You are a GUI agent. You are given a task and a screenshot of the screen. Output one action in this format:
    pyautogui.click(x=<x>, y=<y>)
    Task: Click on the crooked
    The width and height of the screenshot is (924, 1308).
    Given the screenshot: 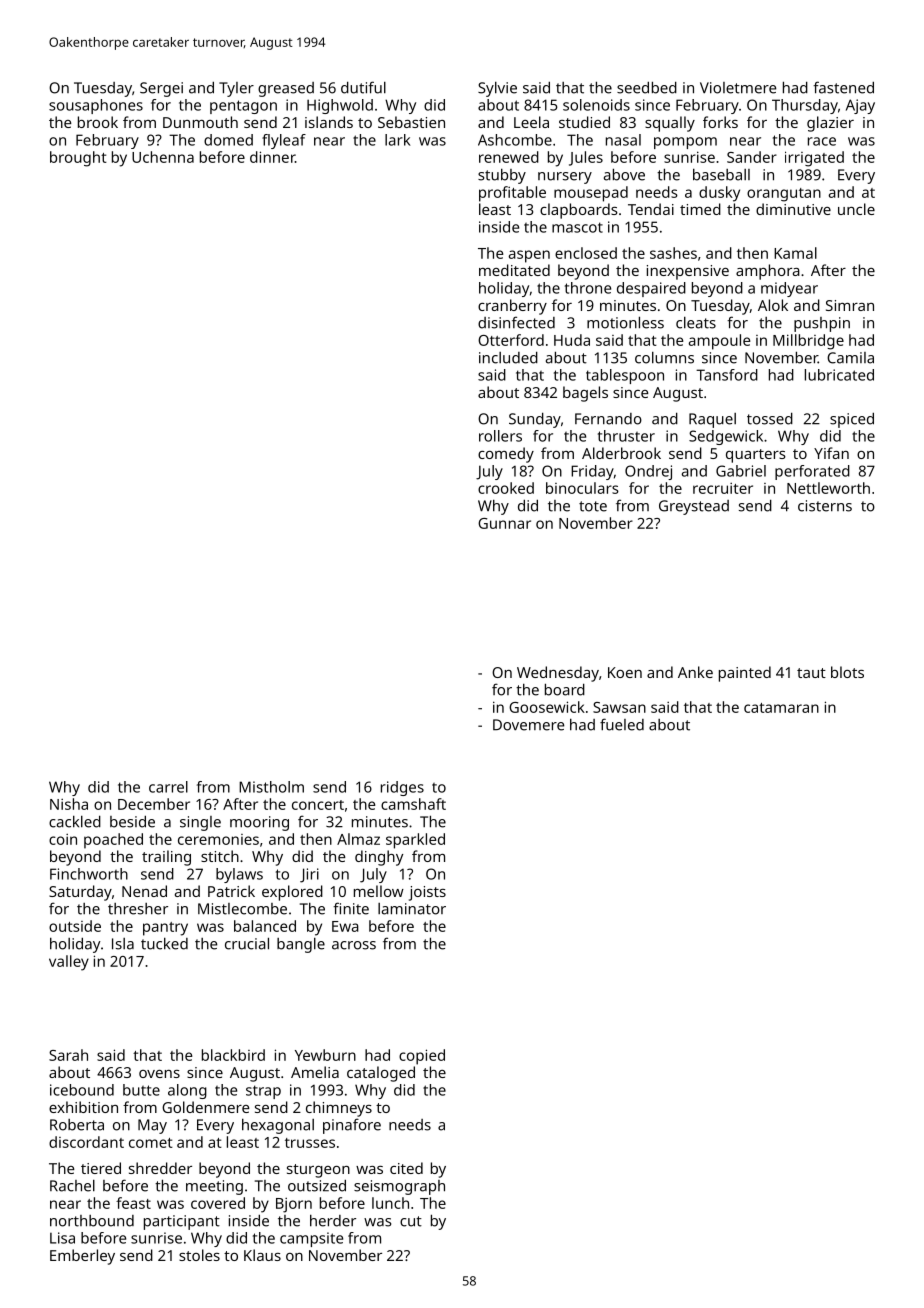 What is the action you would take?
    pyautogui.click(x=506, y=488)
